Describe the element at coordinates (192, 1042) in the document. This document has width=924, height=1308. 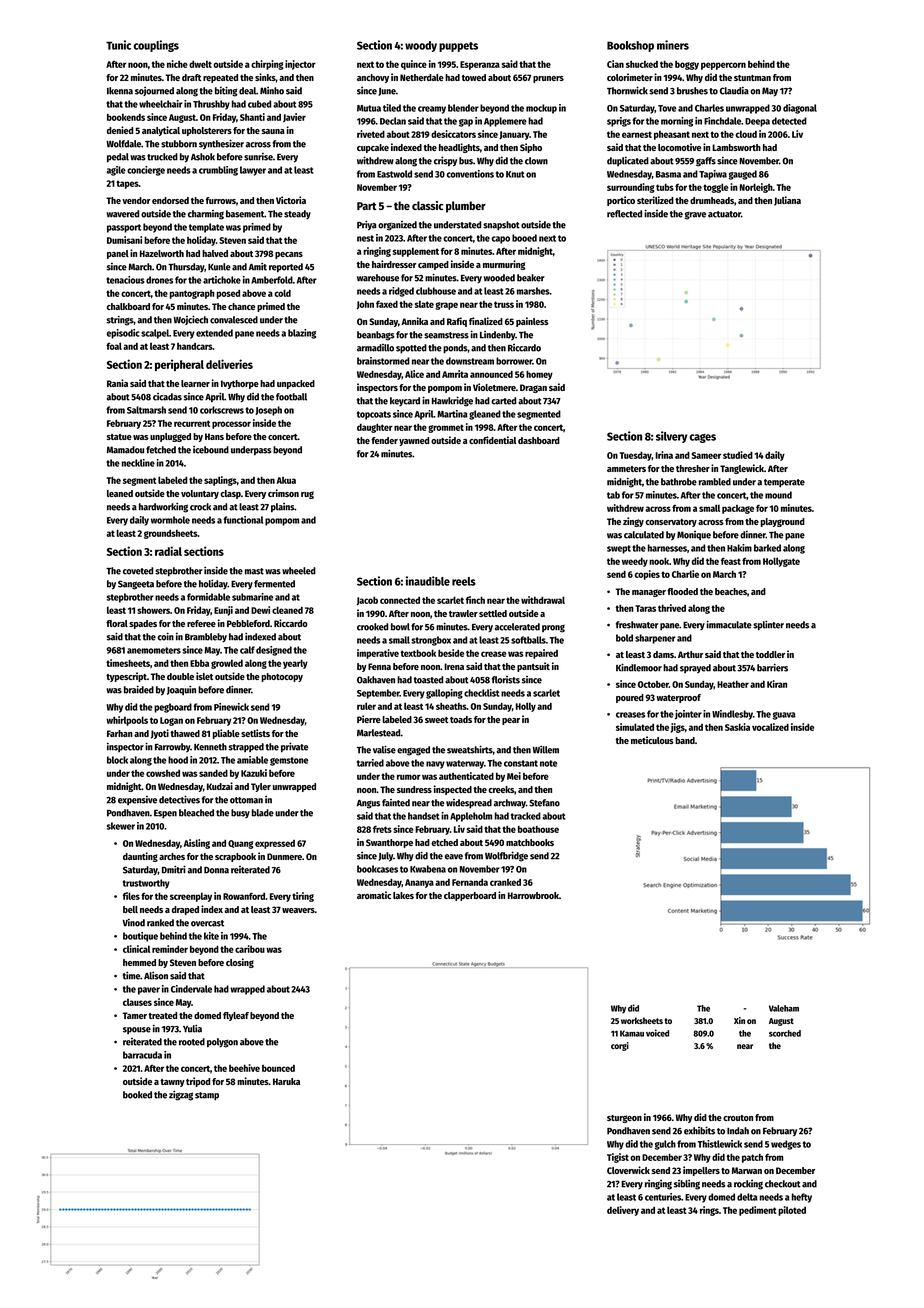
I see `rooted` at that location.
